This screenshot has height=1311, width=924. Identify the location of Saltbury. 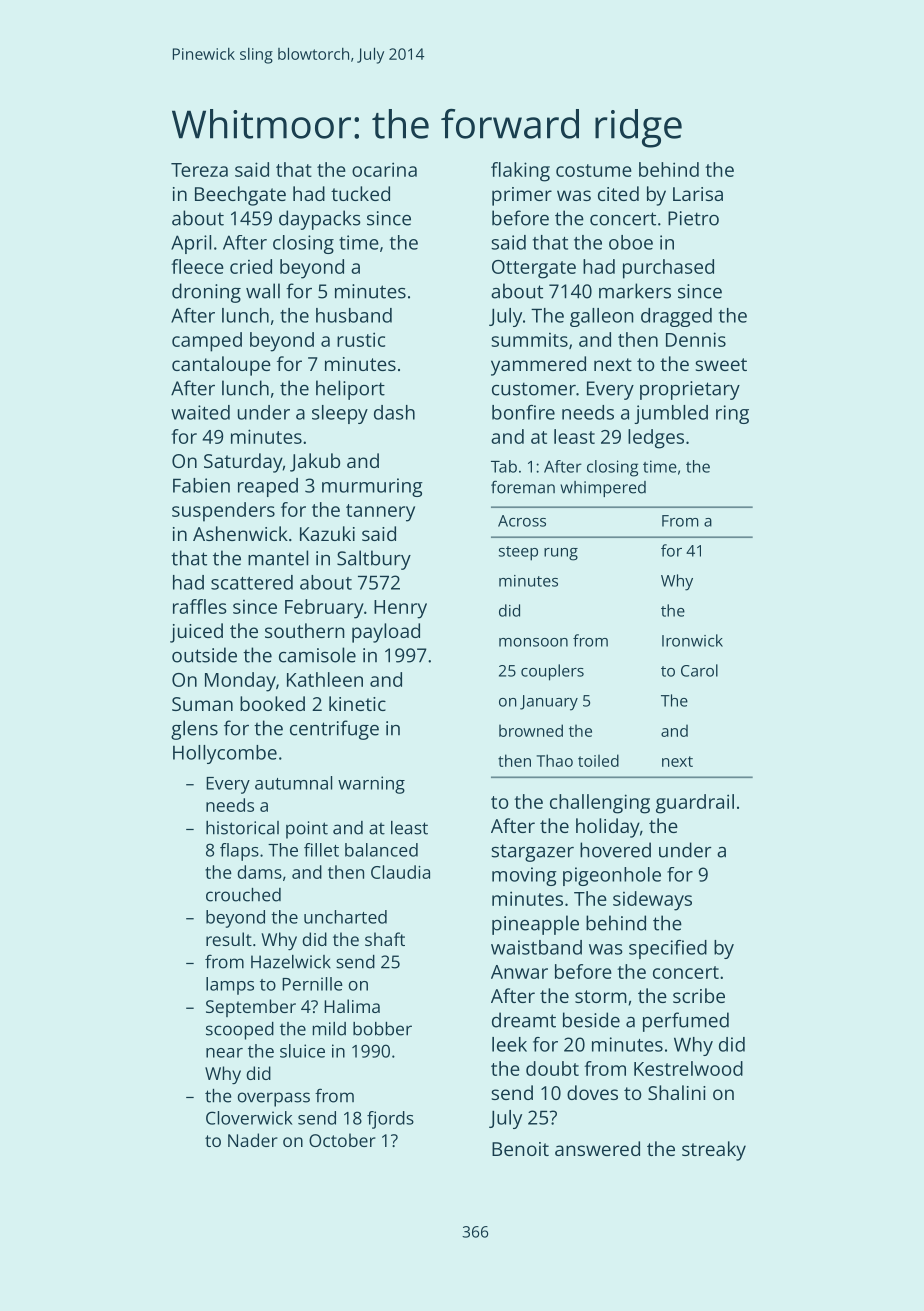
(374, 560).
